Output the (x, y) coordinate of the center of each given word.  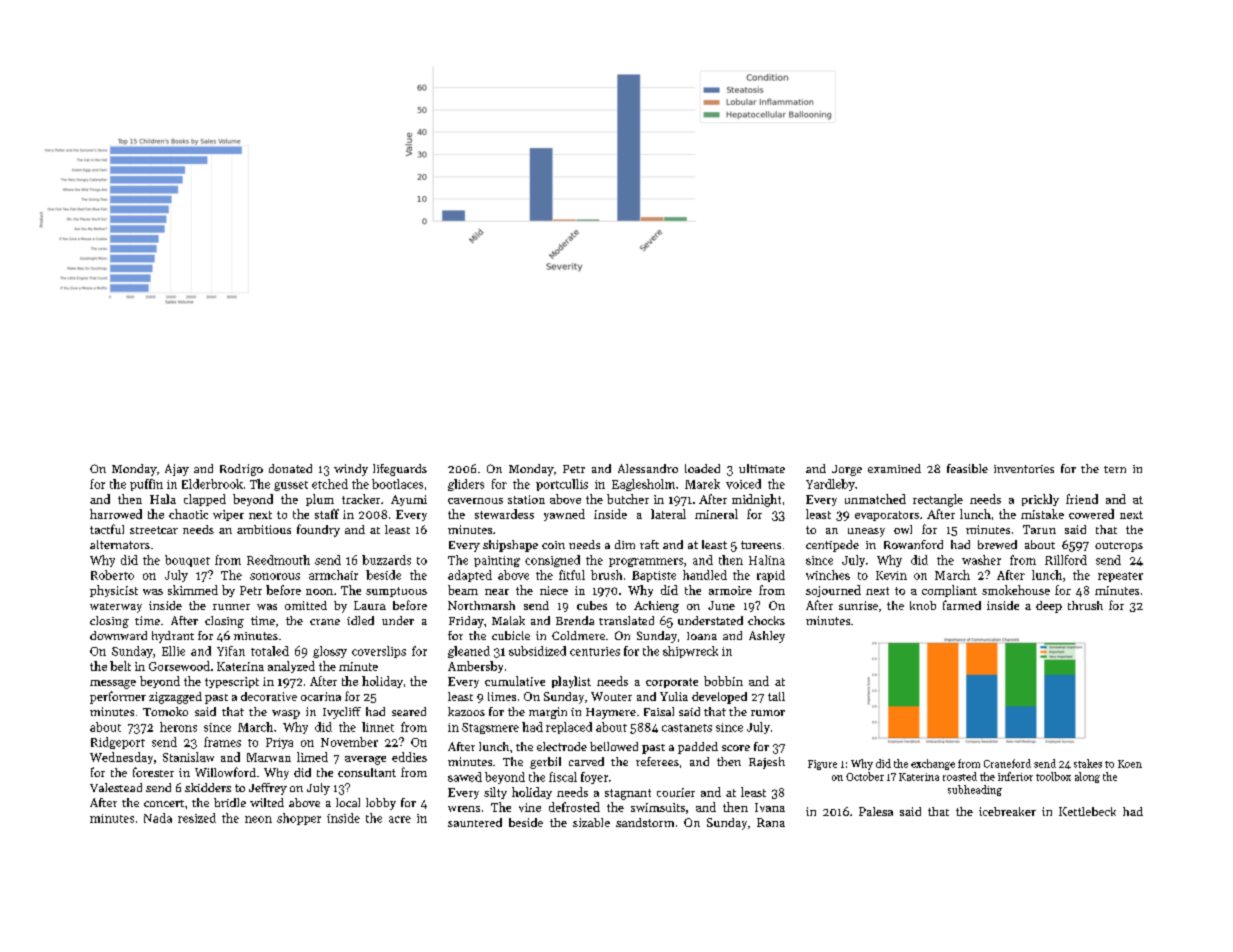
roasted (960, 776)
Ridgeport (118, 743)
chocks (766, 620)
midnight (756, 500)
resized (197, 818)
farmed (962, 605)
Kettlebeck (1087, 811)
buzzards (386, 560)
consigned (552, 561)
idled (360, 620)
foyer (594, 778)
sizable (591, 822)
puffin (146, 485)
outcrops (1119, 547)
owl (903, 529)
